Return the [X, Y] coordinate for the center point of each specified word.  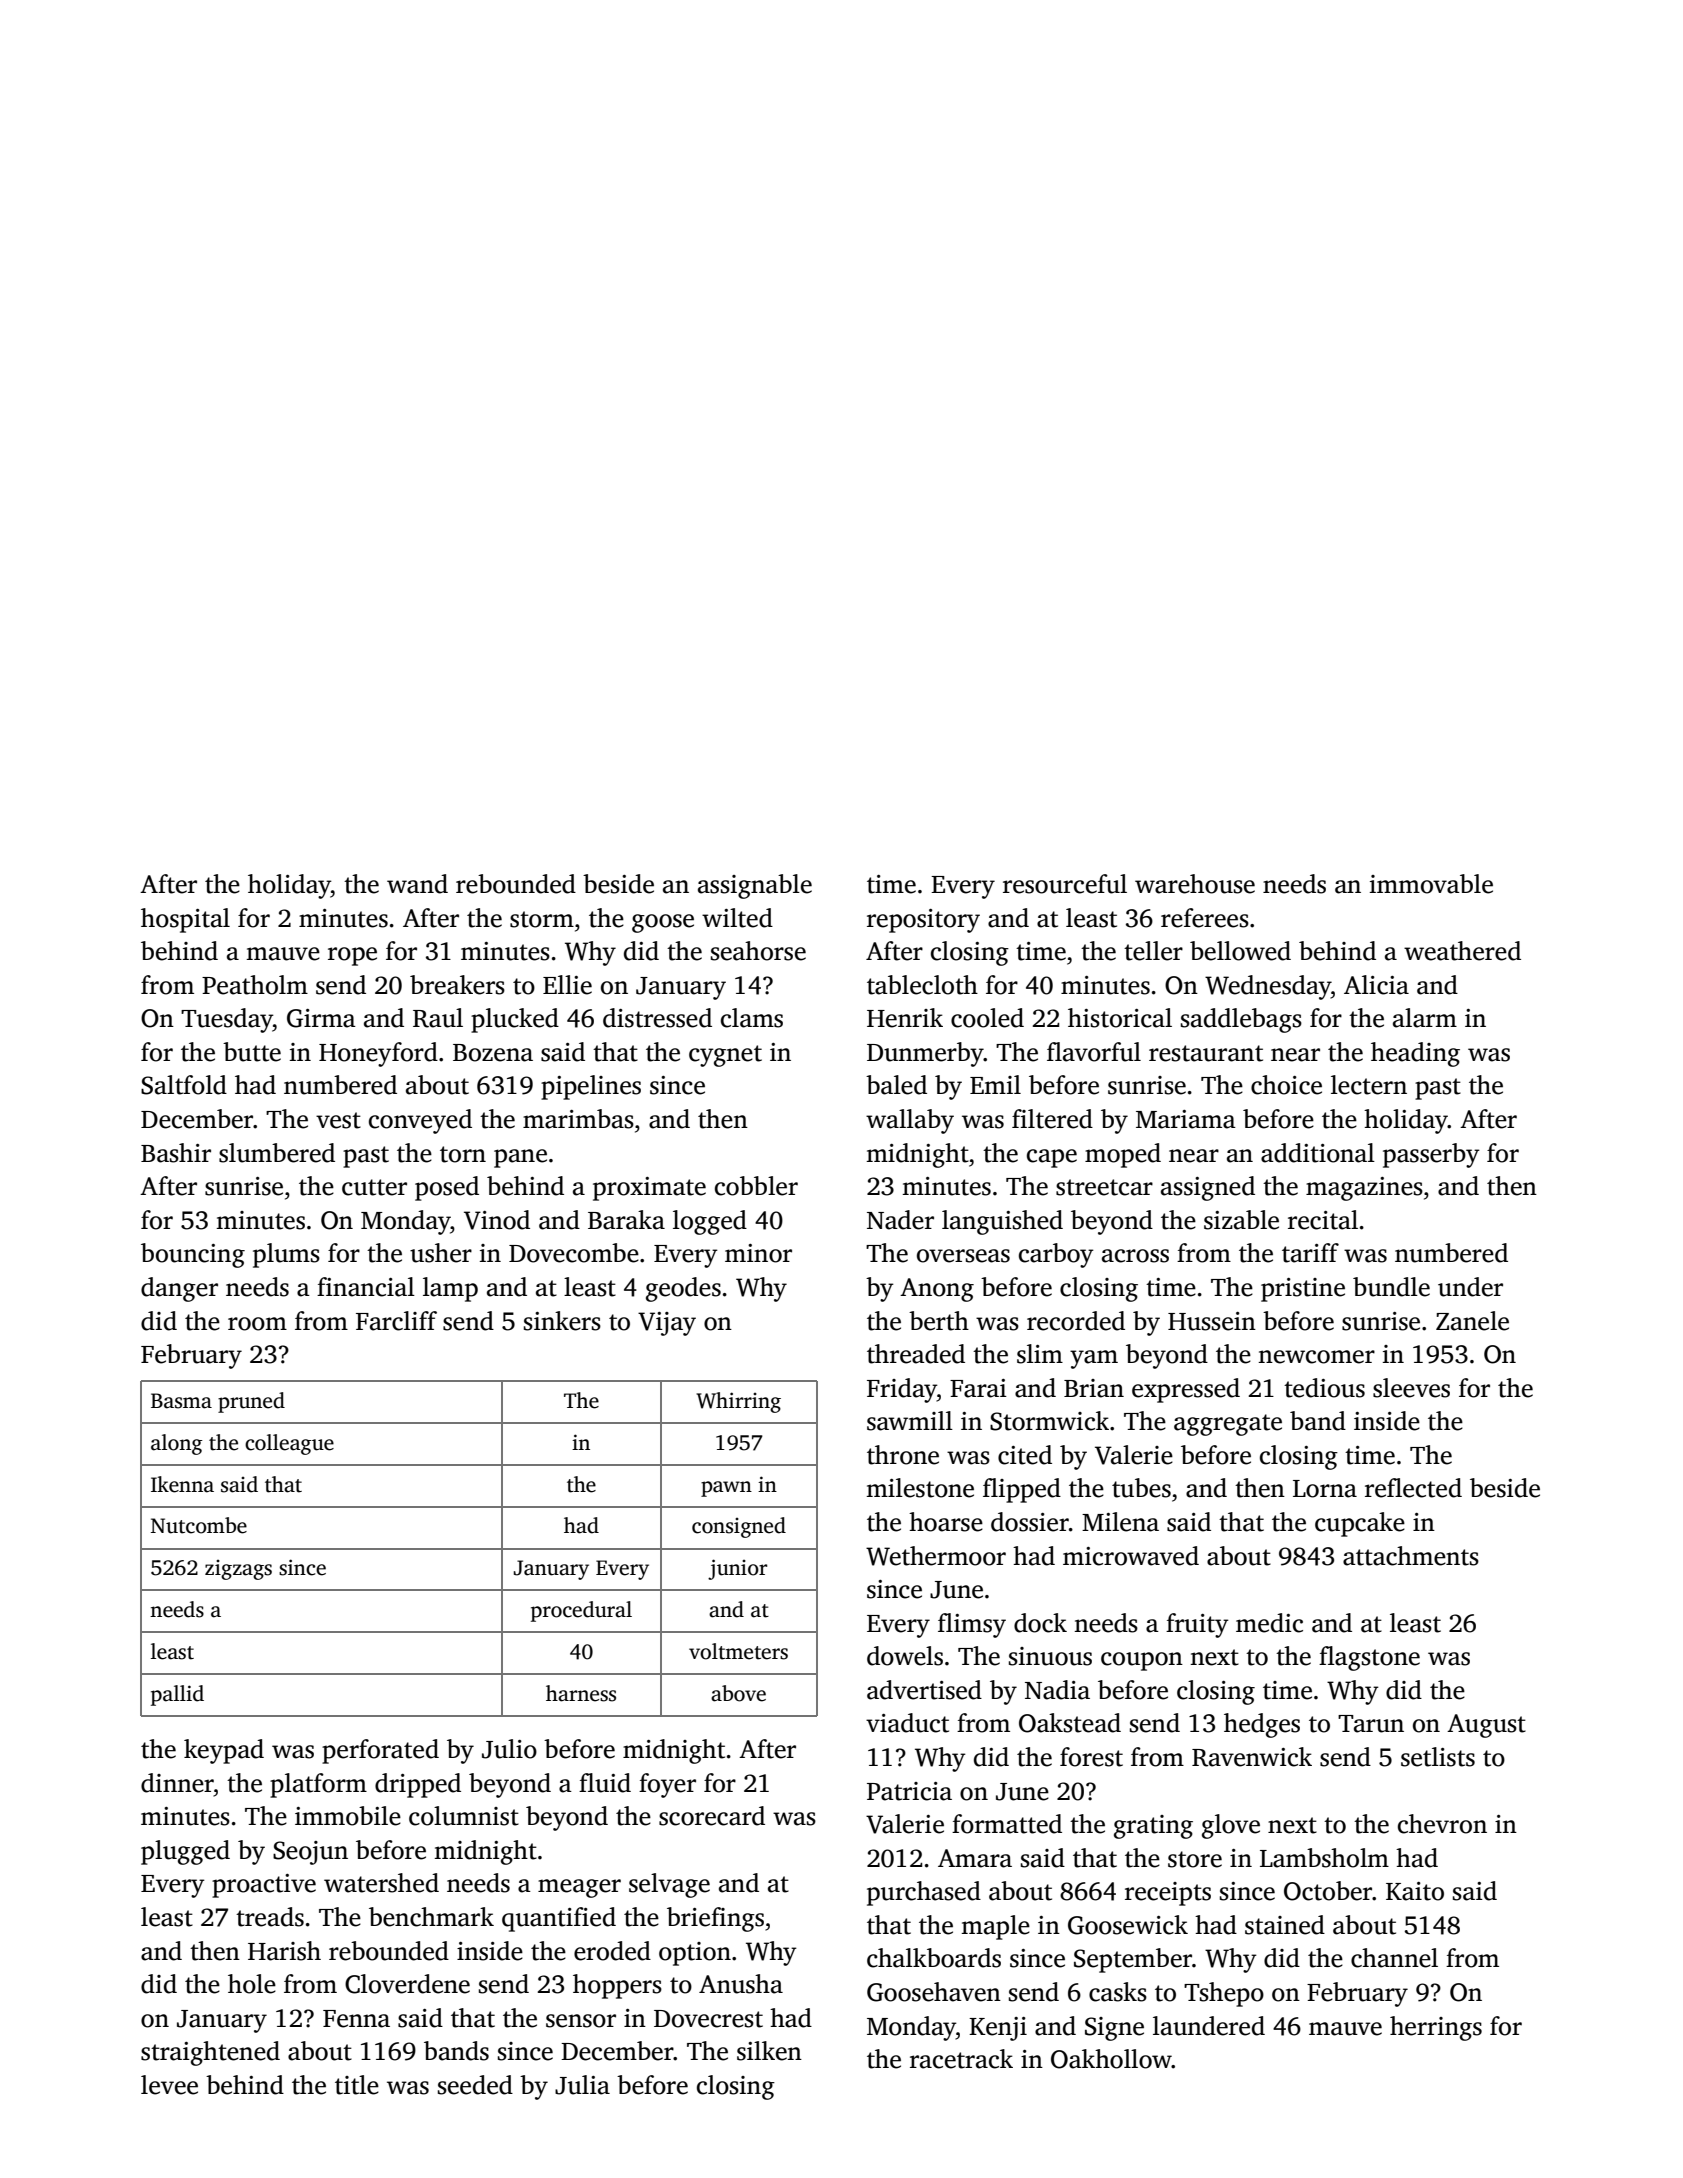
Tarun [1371, 1724]
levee [169, 2085]
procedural [581, 1611]
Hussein [1212, 1321]
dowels [905, 1656]
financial [366, 1287]
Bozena [493, 1053]
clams [752, 1018]
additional [1318, 1153]
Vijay [667, 1324]
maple [995, 1927]
